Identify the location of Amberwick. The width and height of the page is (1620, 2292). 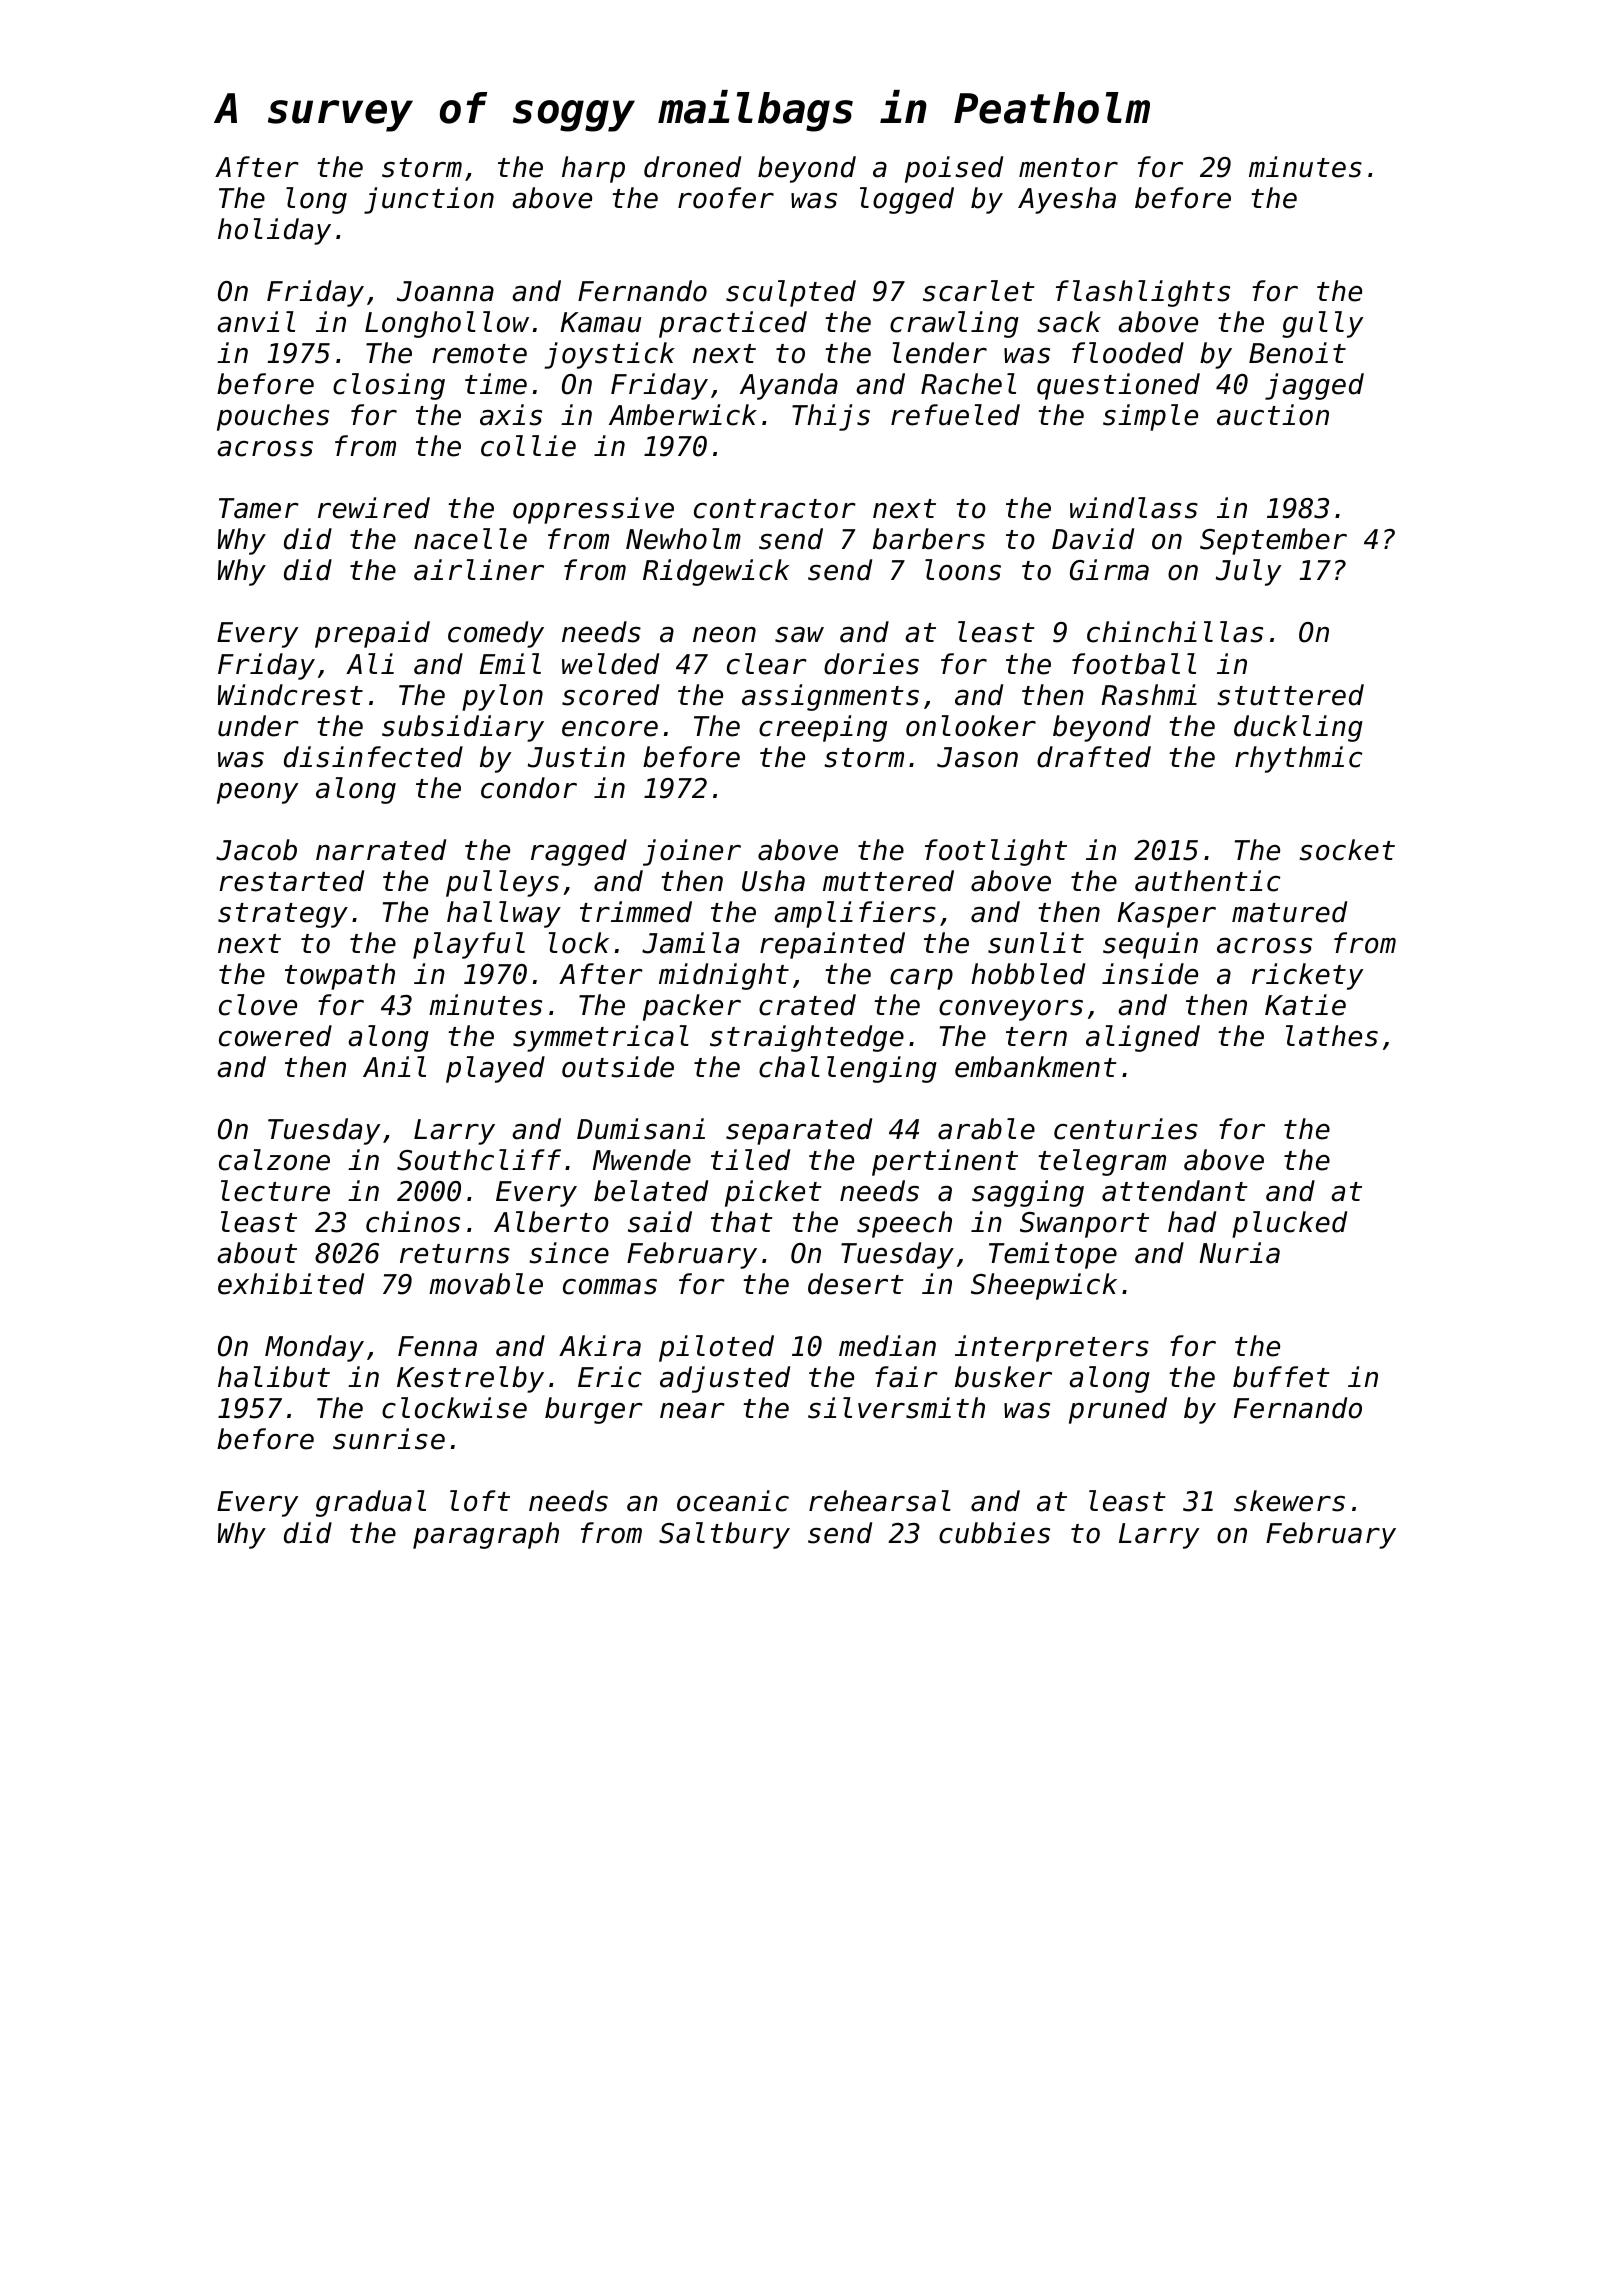
(683, 415).
